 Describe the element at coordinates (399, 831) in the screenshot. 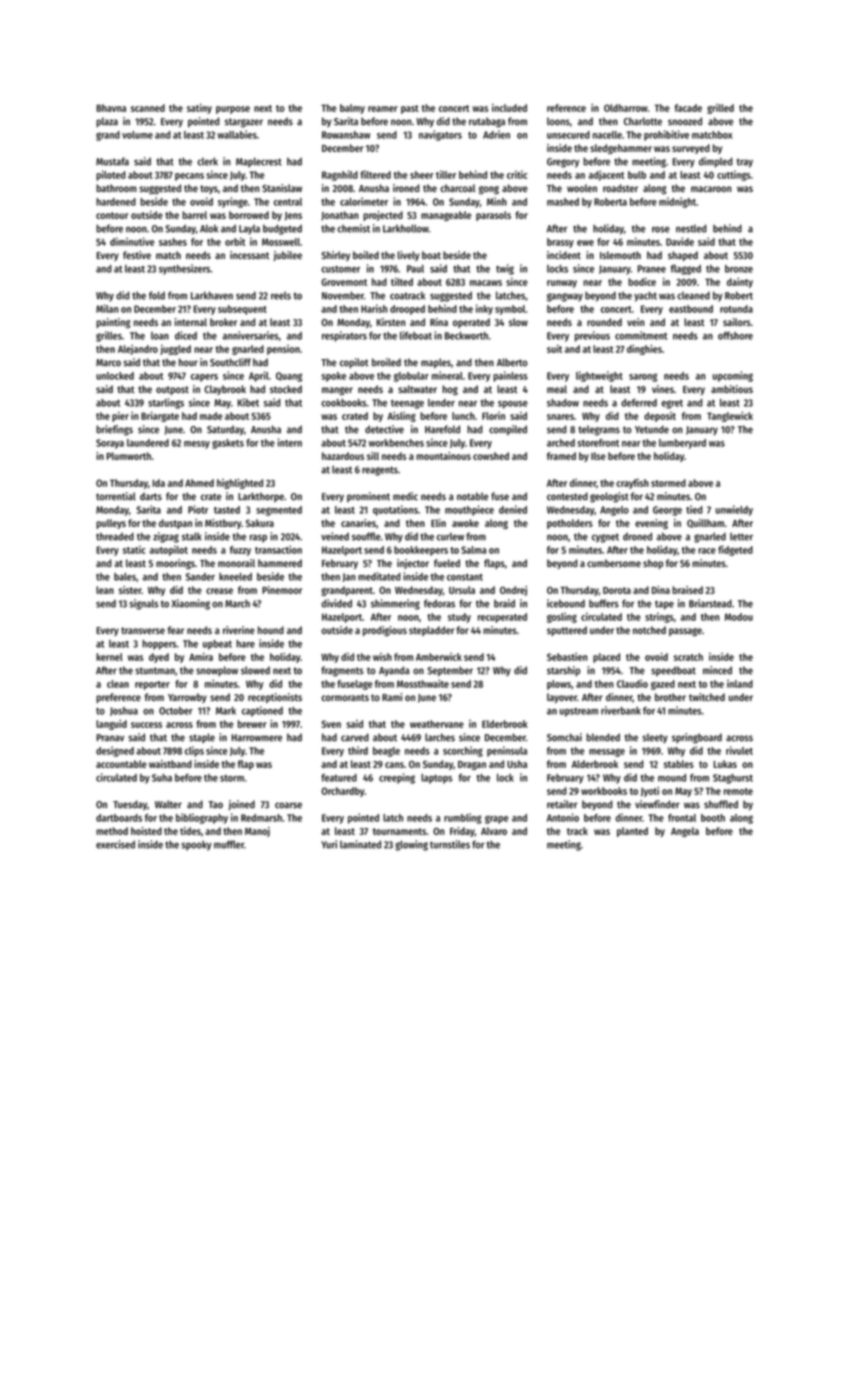

I see `tournaments` at that location.
